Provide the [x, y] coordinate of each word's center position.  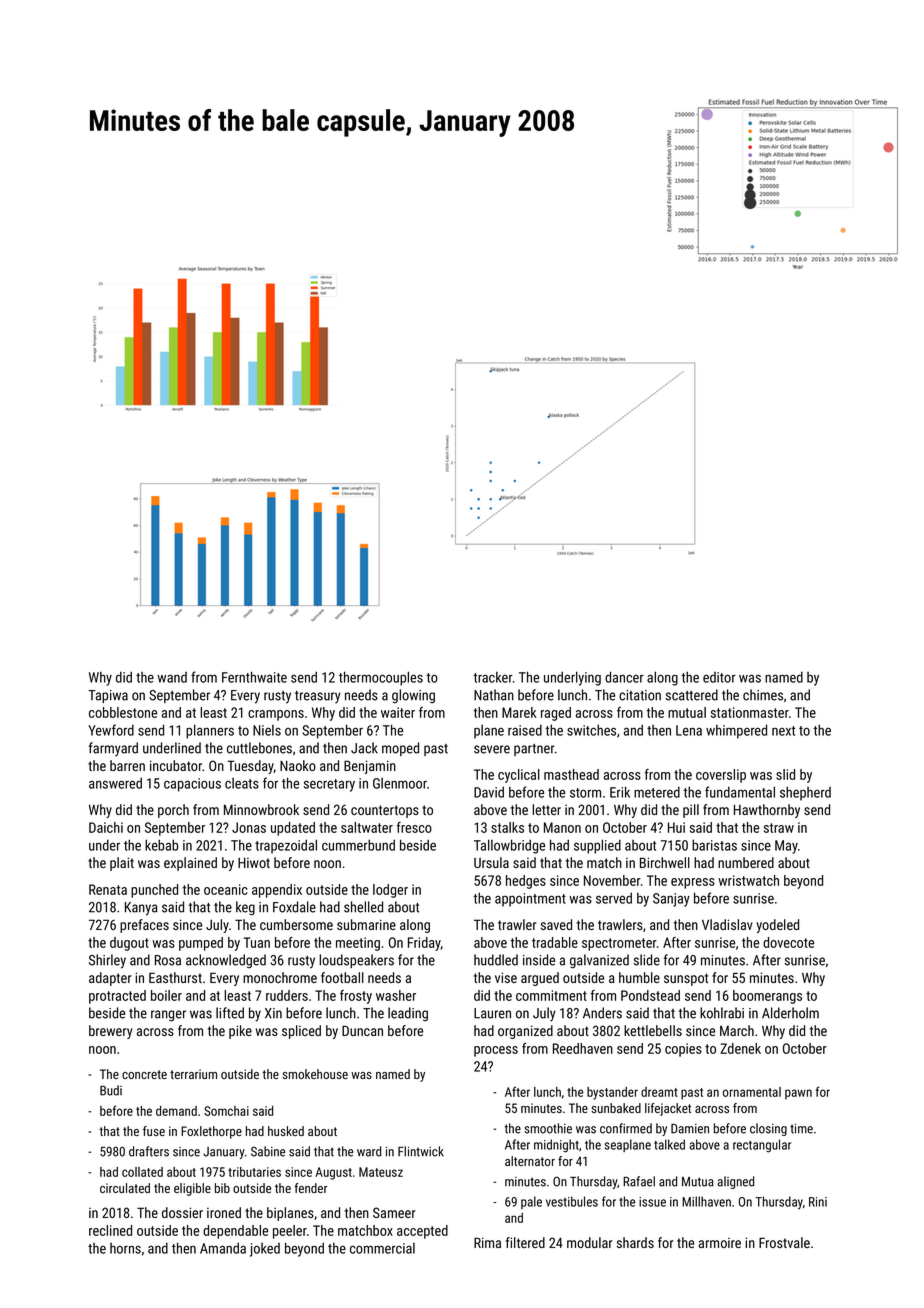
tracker [493, 677]
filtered [525, 1242]
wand [172, 677]
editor [719, 677]
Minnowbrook [261, 809]
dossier [182, 1212]
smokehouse [315, 1074]
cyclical [519, 776]
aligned [735, 1182]
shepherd [805, 793]
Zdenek [740, 1048]
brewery [110, 1032]
